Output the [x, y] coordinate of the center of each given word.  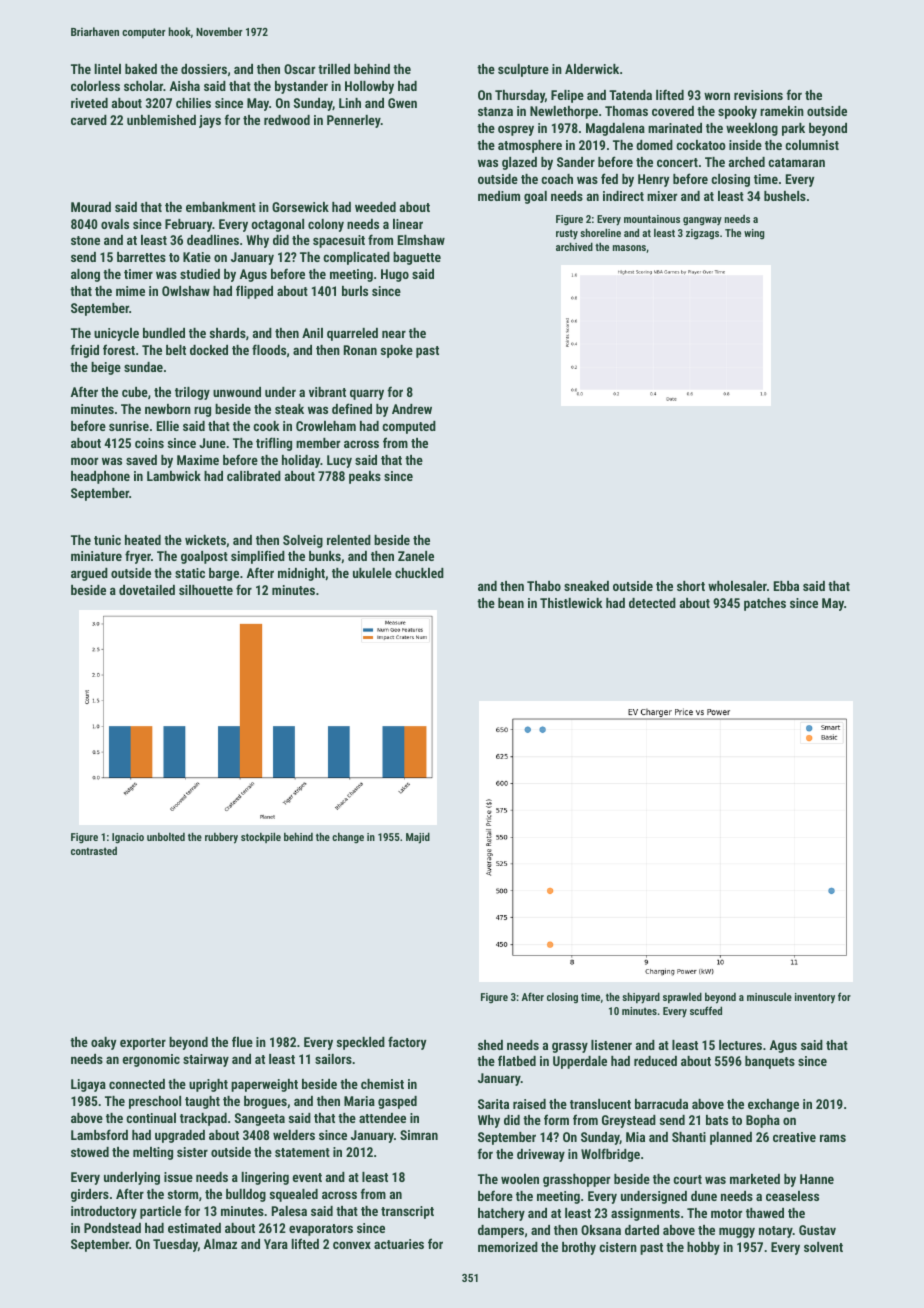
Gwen [402, 103]
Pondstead [112, 1228]
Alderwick [592, 69]
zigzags [702, 234]
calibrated [254, 476]
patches [765, 604]
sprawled [682, 997]
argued [89, 574]
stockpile [261, 837]
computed [409, 427]
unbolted [166, 836]
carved [89, 120]
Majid [418, 838]
